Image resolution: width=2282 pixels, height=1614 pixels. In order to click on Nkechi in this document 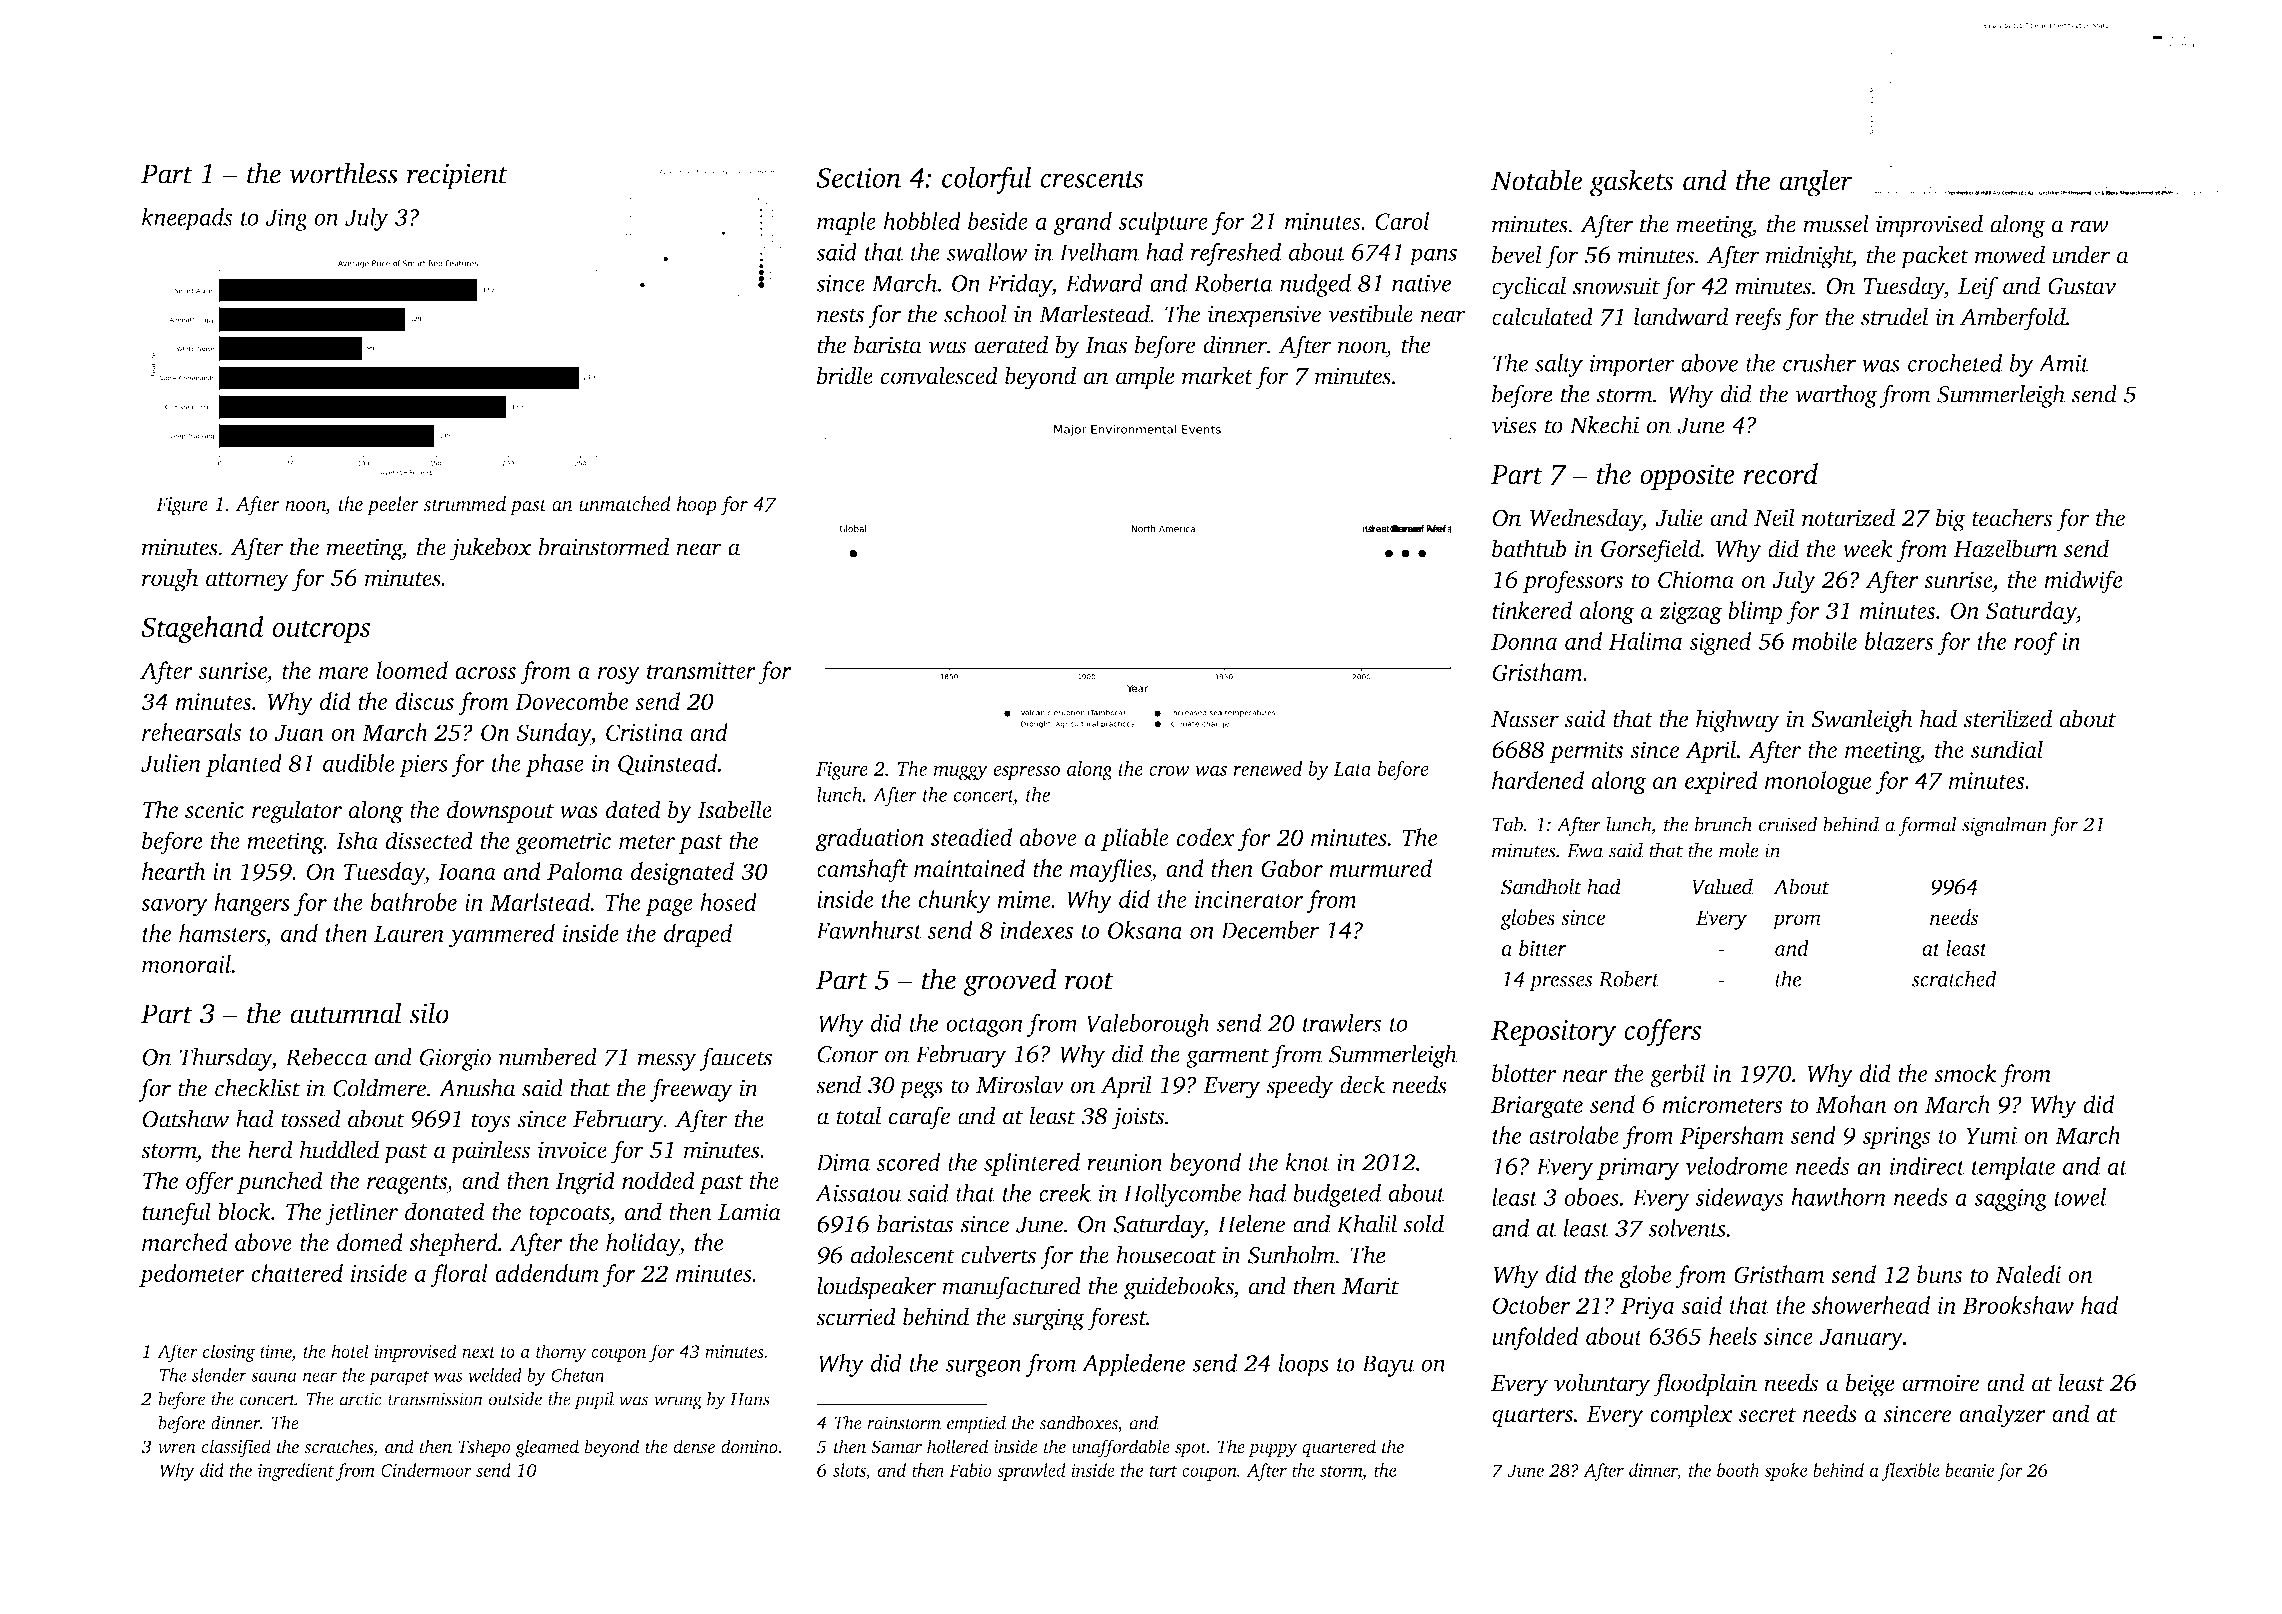, I will do `click(1604, 424)`.
